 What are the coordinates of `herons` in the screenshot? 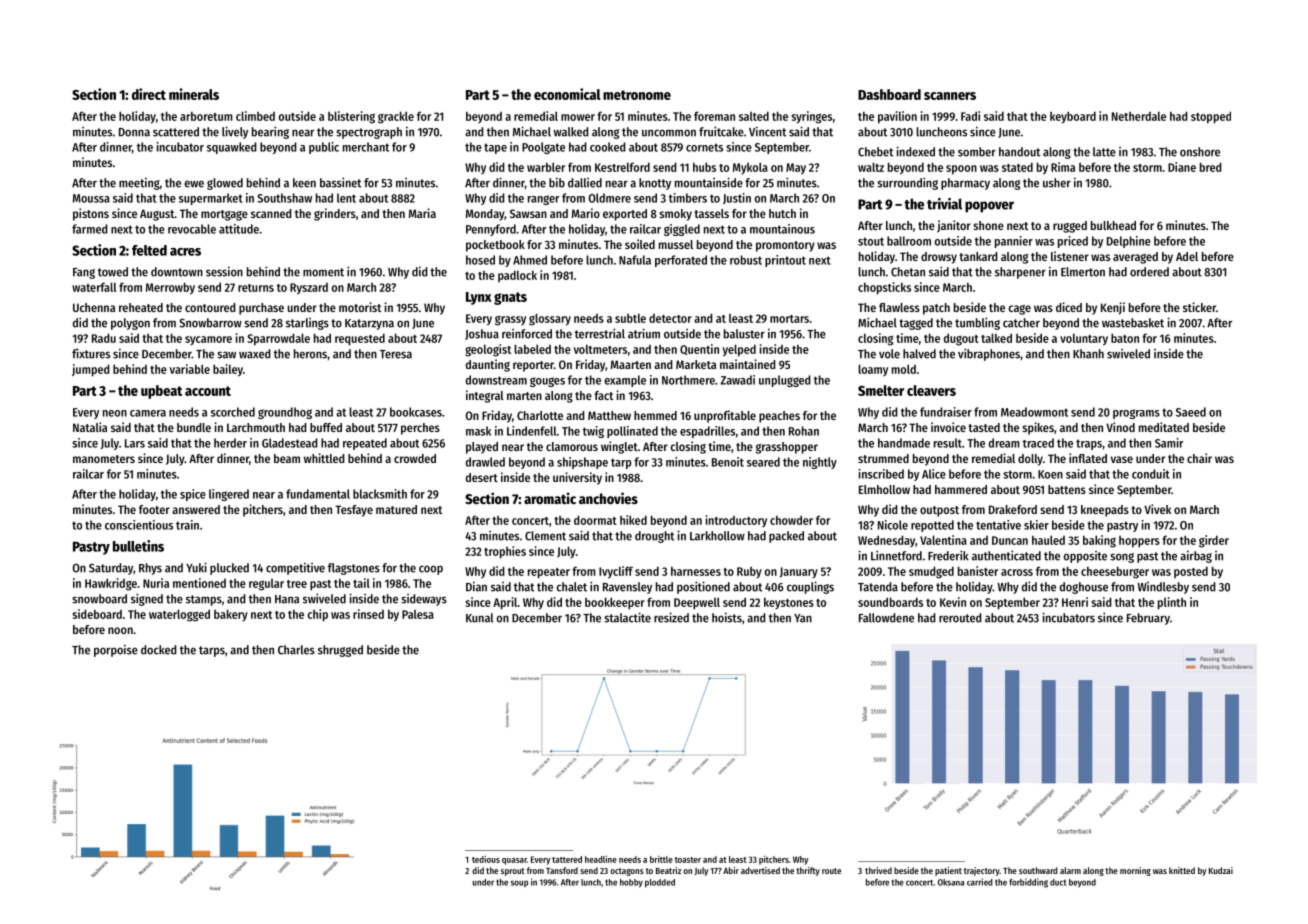 It's located at (310, 354).
